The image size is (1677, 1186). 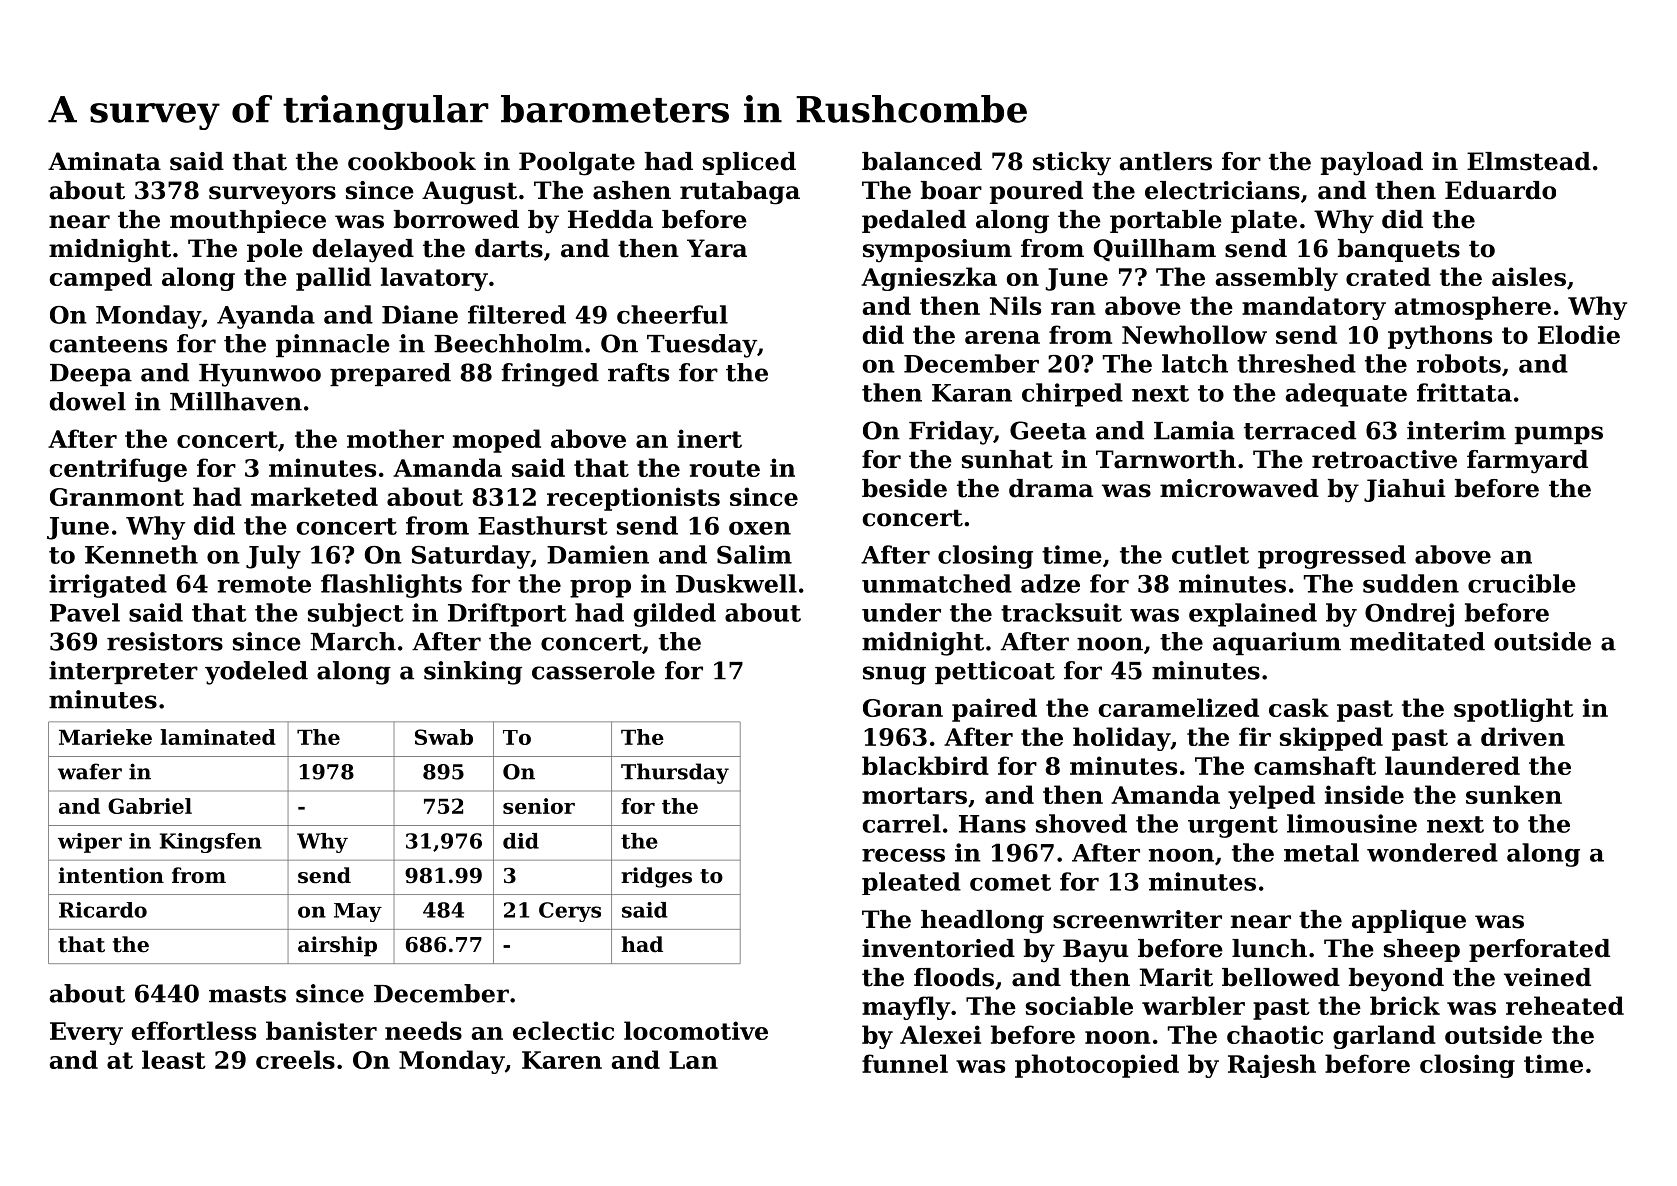 I want to click on spotlight, so click(x=1514, y=710).
